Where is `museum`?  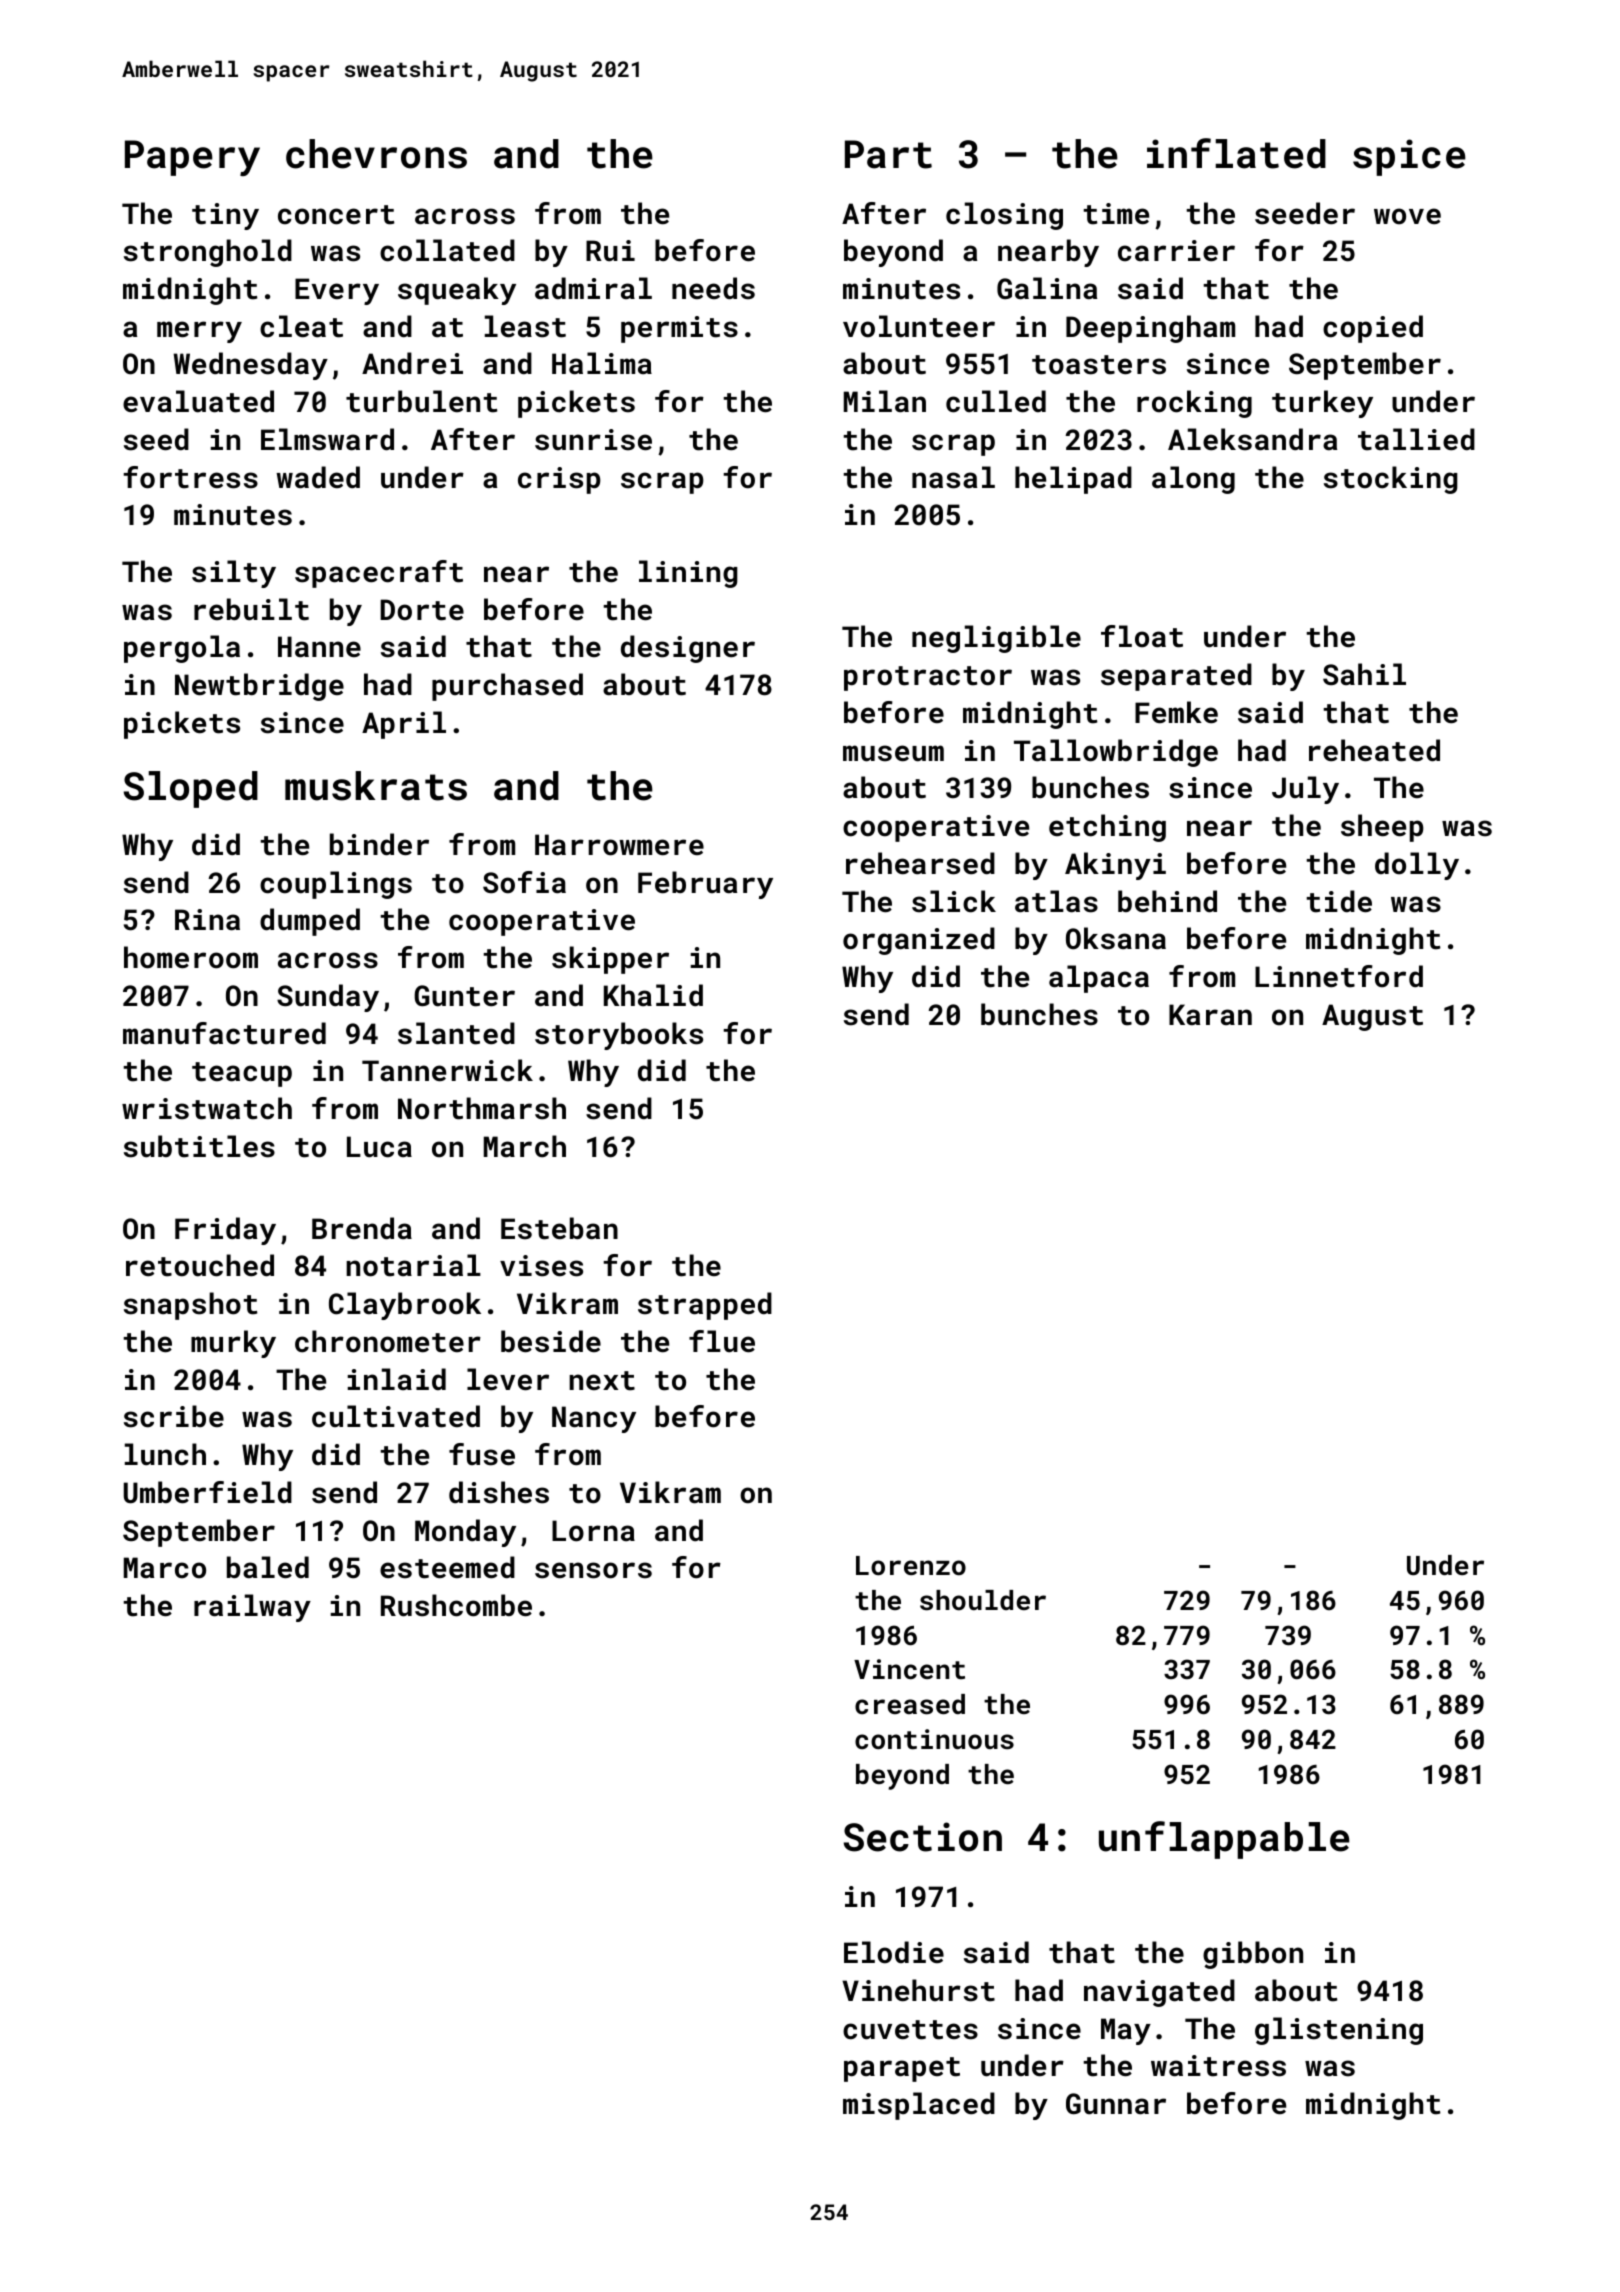
museum is located at coordinates (893, 753).
